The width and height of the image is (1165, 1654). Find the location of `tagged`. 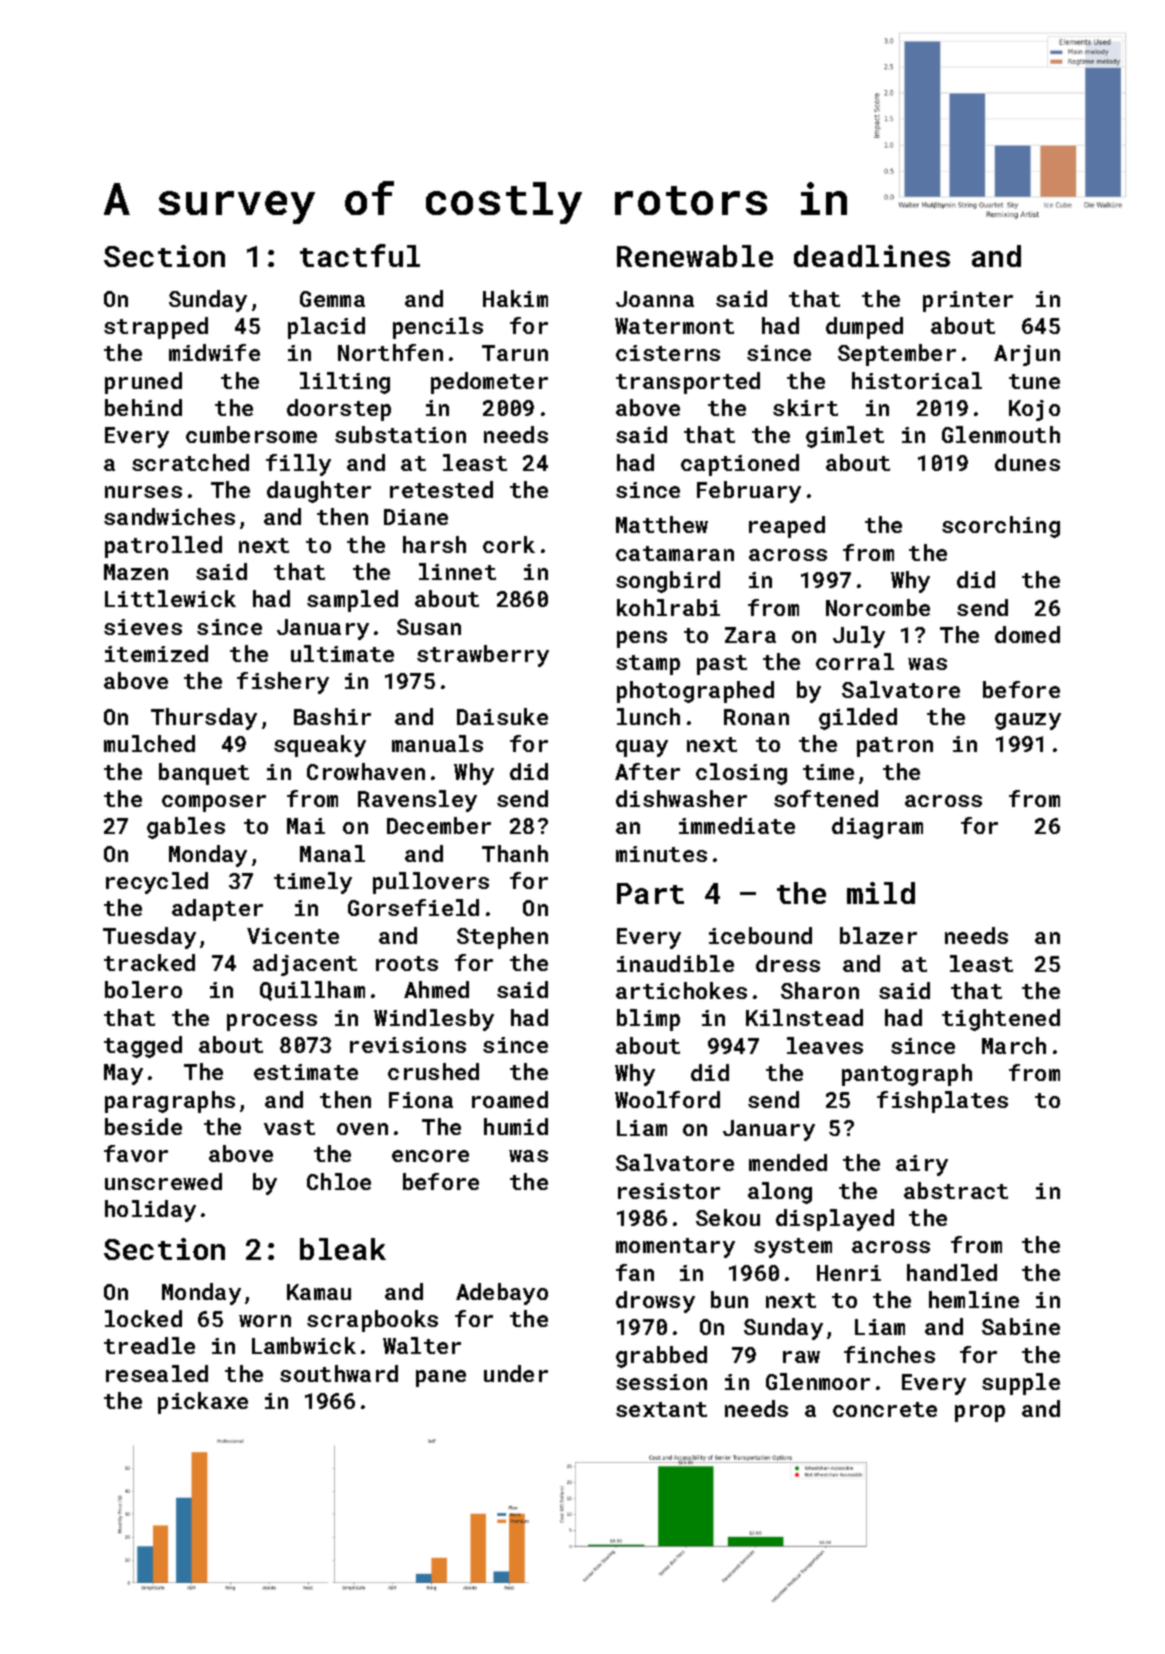

tagged is located at coordinates (143, 1047).
